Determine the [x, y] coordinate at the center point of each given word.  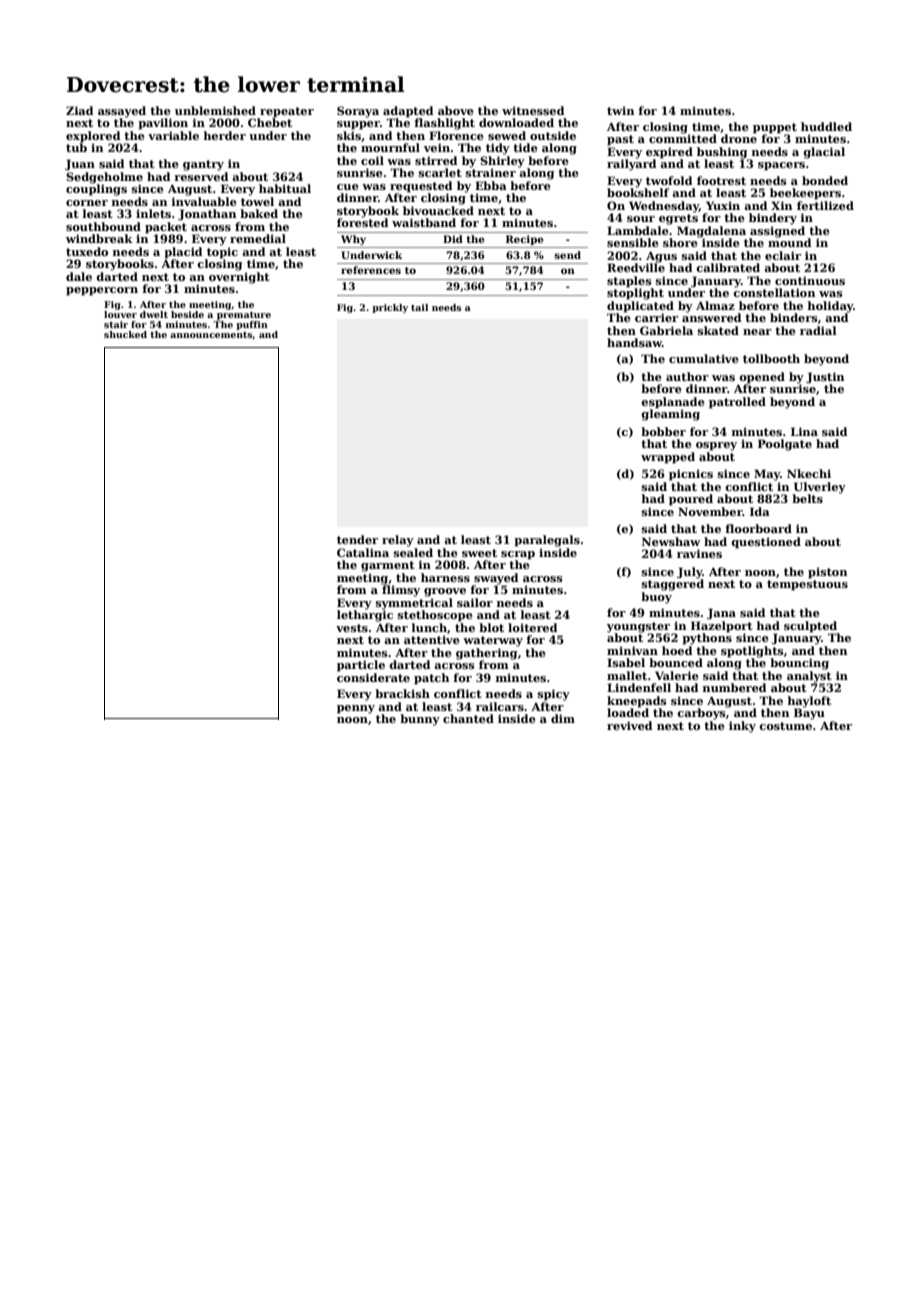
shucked [125, 334]
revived [629, 725]
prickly [390, 308]
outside [553, 135]
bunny [420, 720]
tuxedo [87, 251]
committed [683, 138]
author [687, 376]
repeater [287, 112]
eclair [783, 255]
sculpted [810, 627]
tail [419, 307]
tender [357, 539]
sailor [475, 602]
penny [356, 709]
